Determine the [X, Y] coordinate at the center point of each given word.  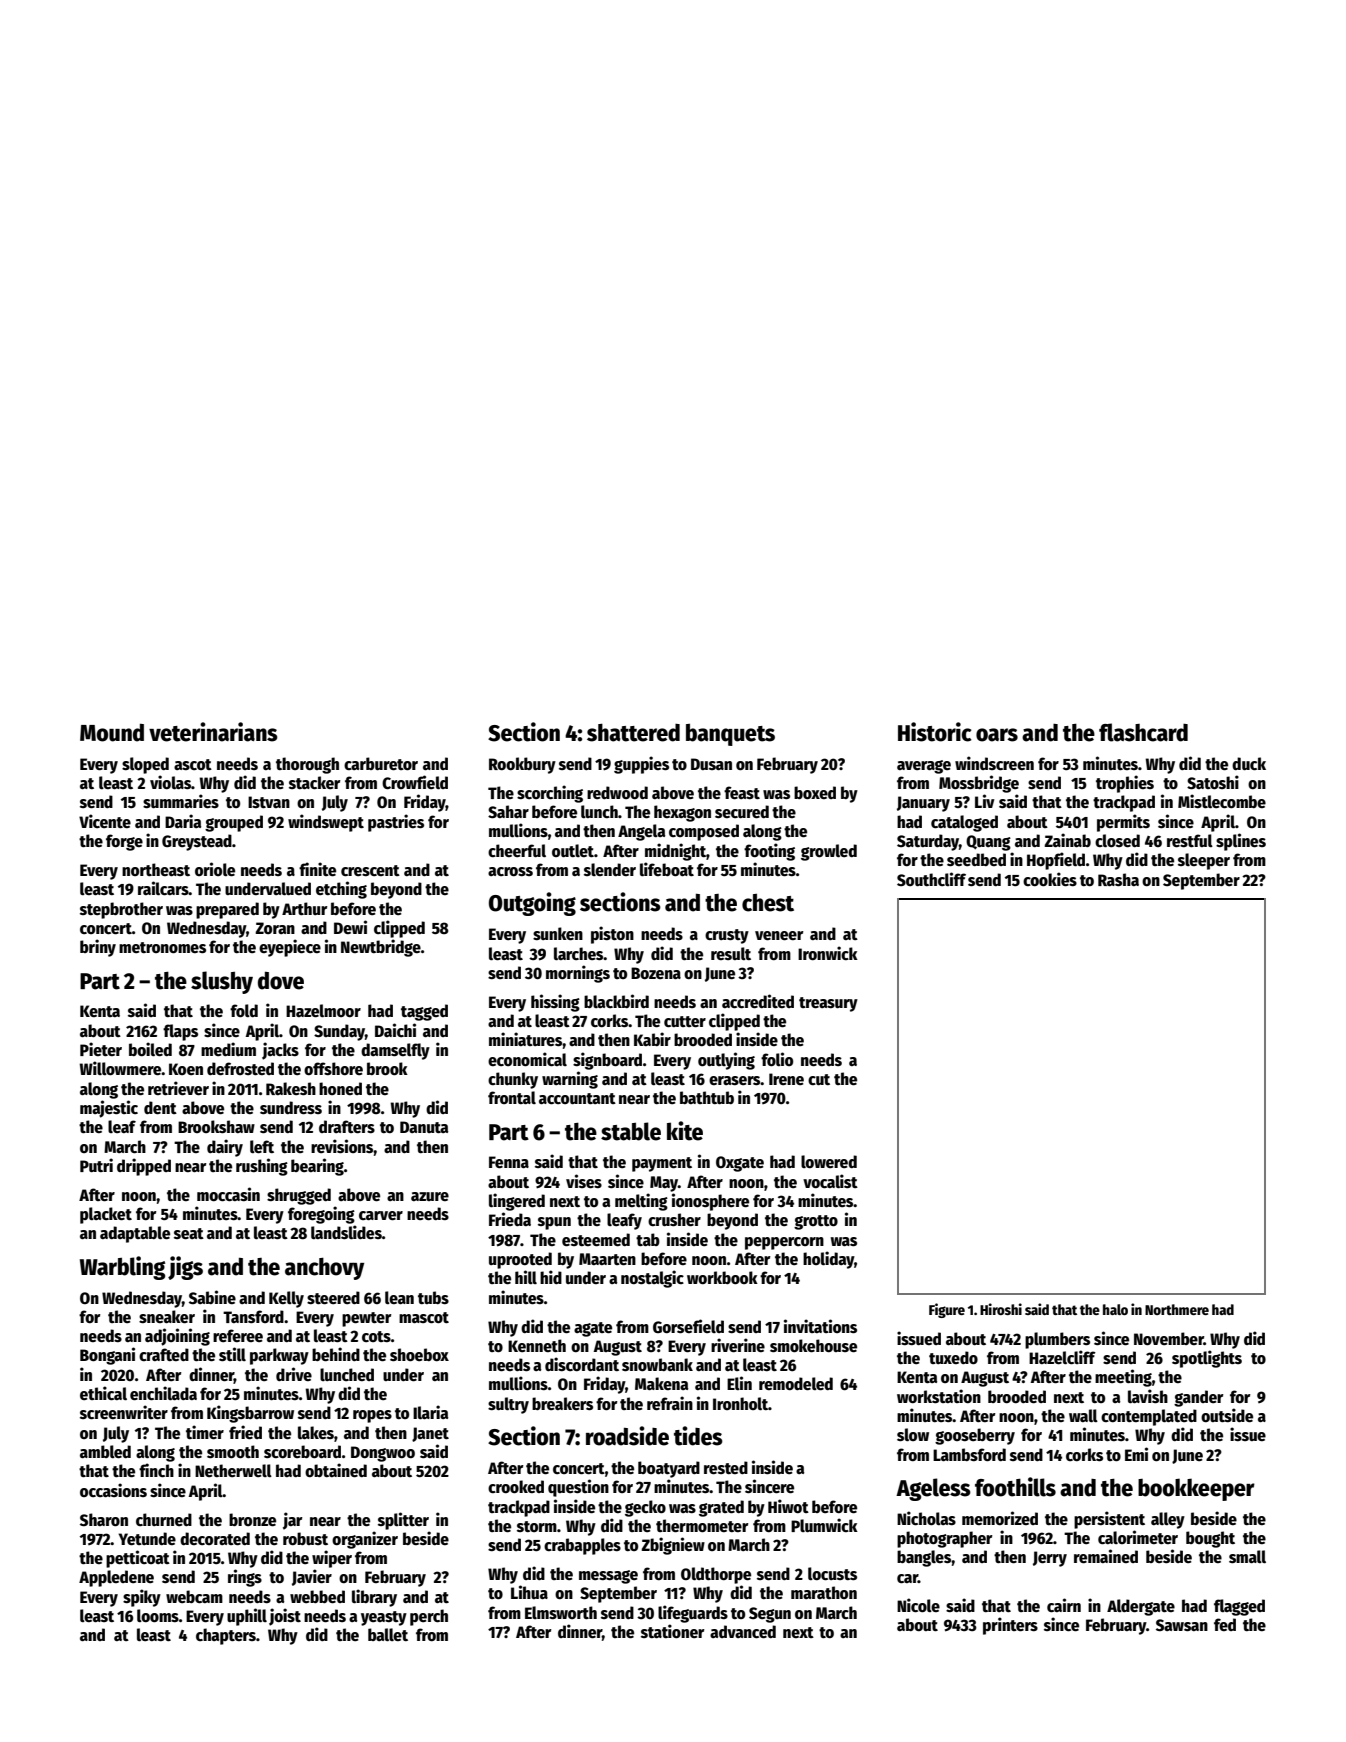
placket [106, 1215]
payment [662, 1164]
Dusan [711, 764]
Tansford [253, 1316]
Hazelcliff [1062, 1357]
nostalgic [652, 1279]
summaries [181, 801]
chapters [226, 1636]
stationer [673, 1631]
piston [612, 935]
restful [1190, 841]
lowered [829, 1161]
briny [98, 948]
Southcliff [931, 879]
